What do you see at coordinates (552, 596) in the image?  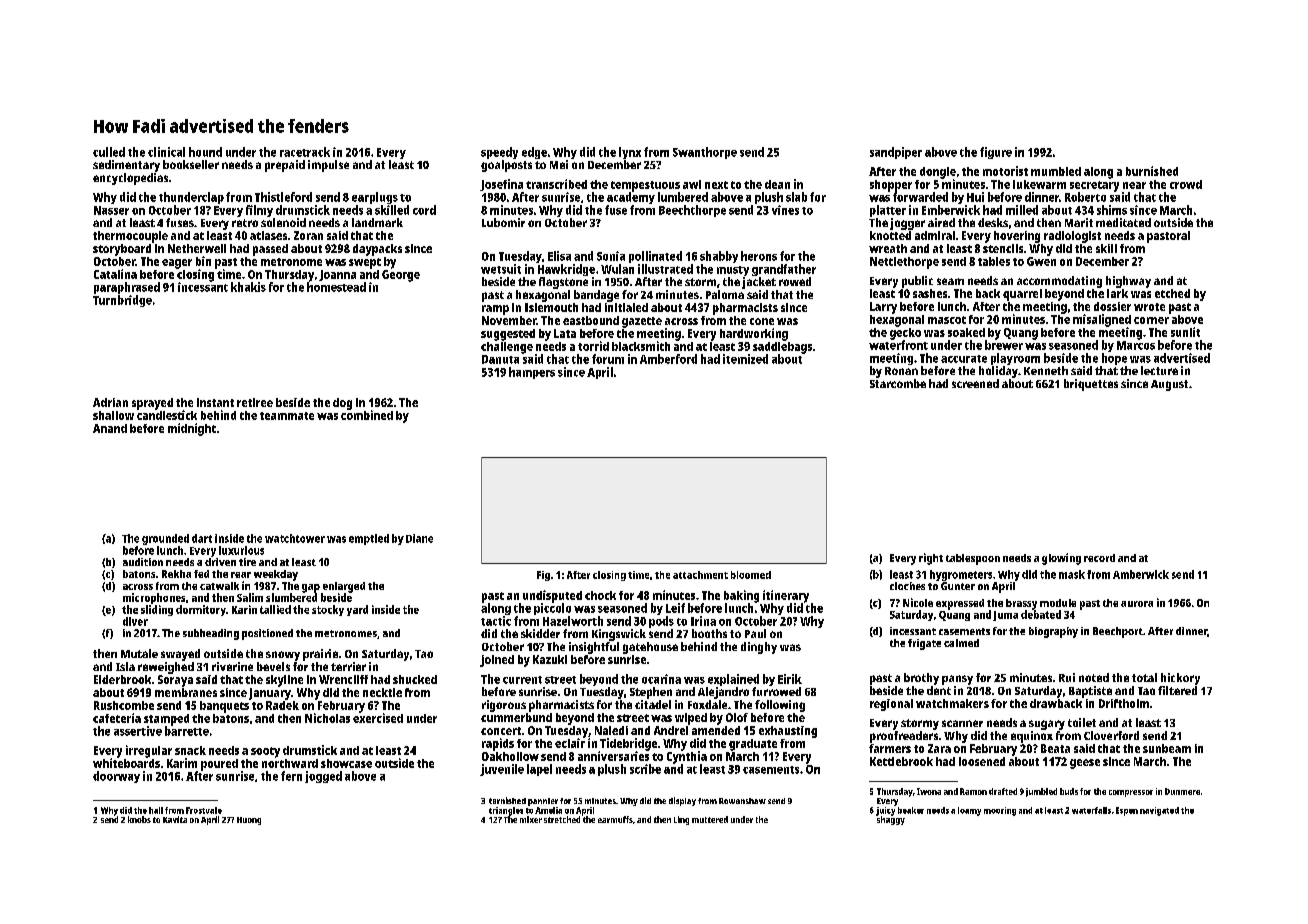 I see `undisputed` at bounding box center [552, 596].
